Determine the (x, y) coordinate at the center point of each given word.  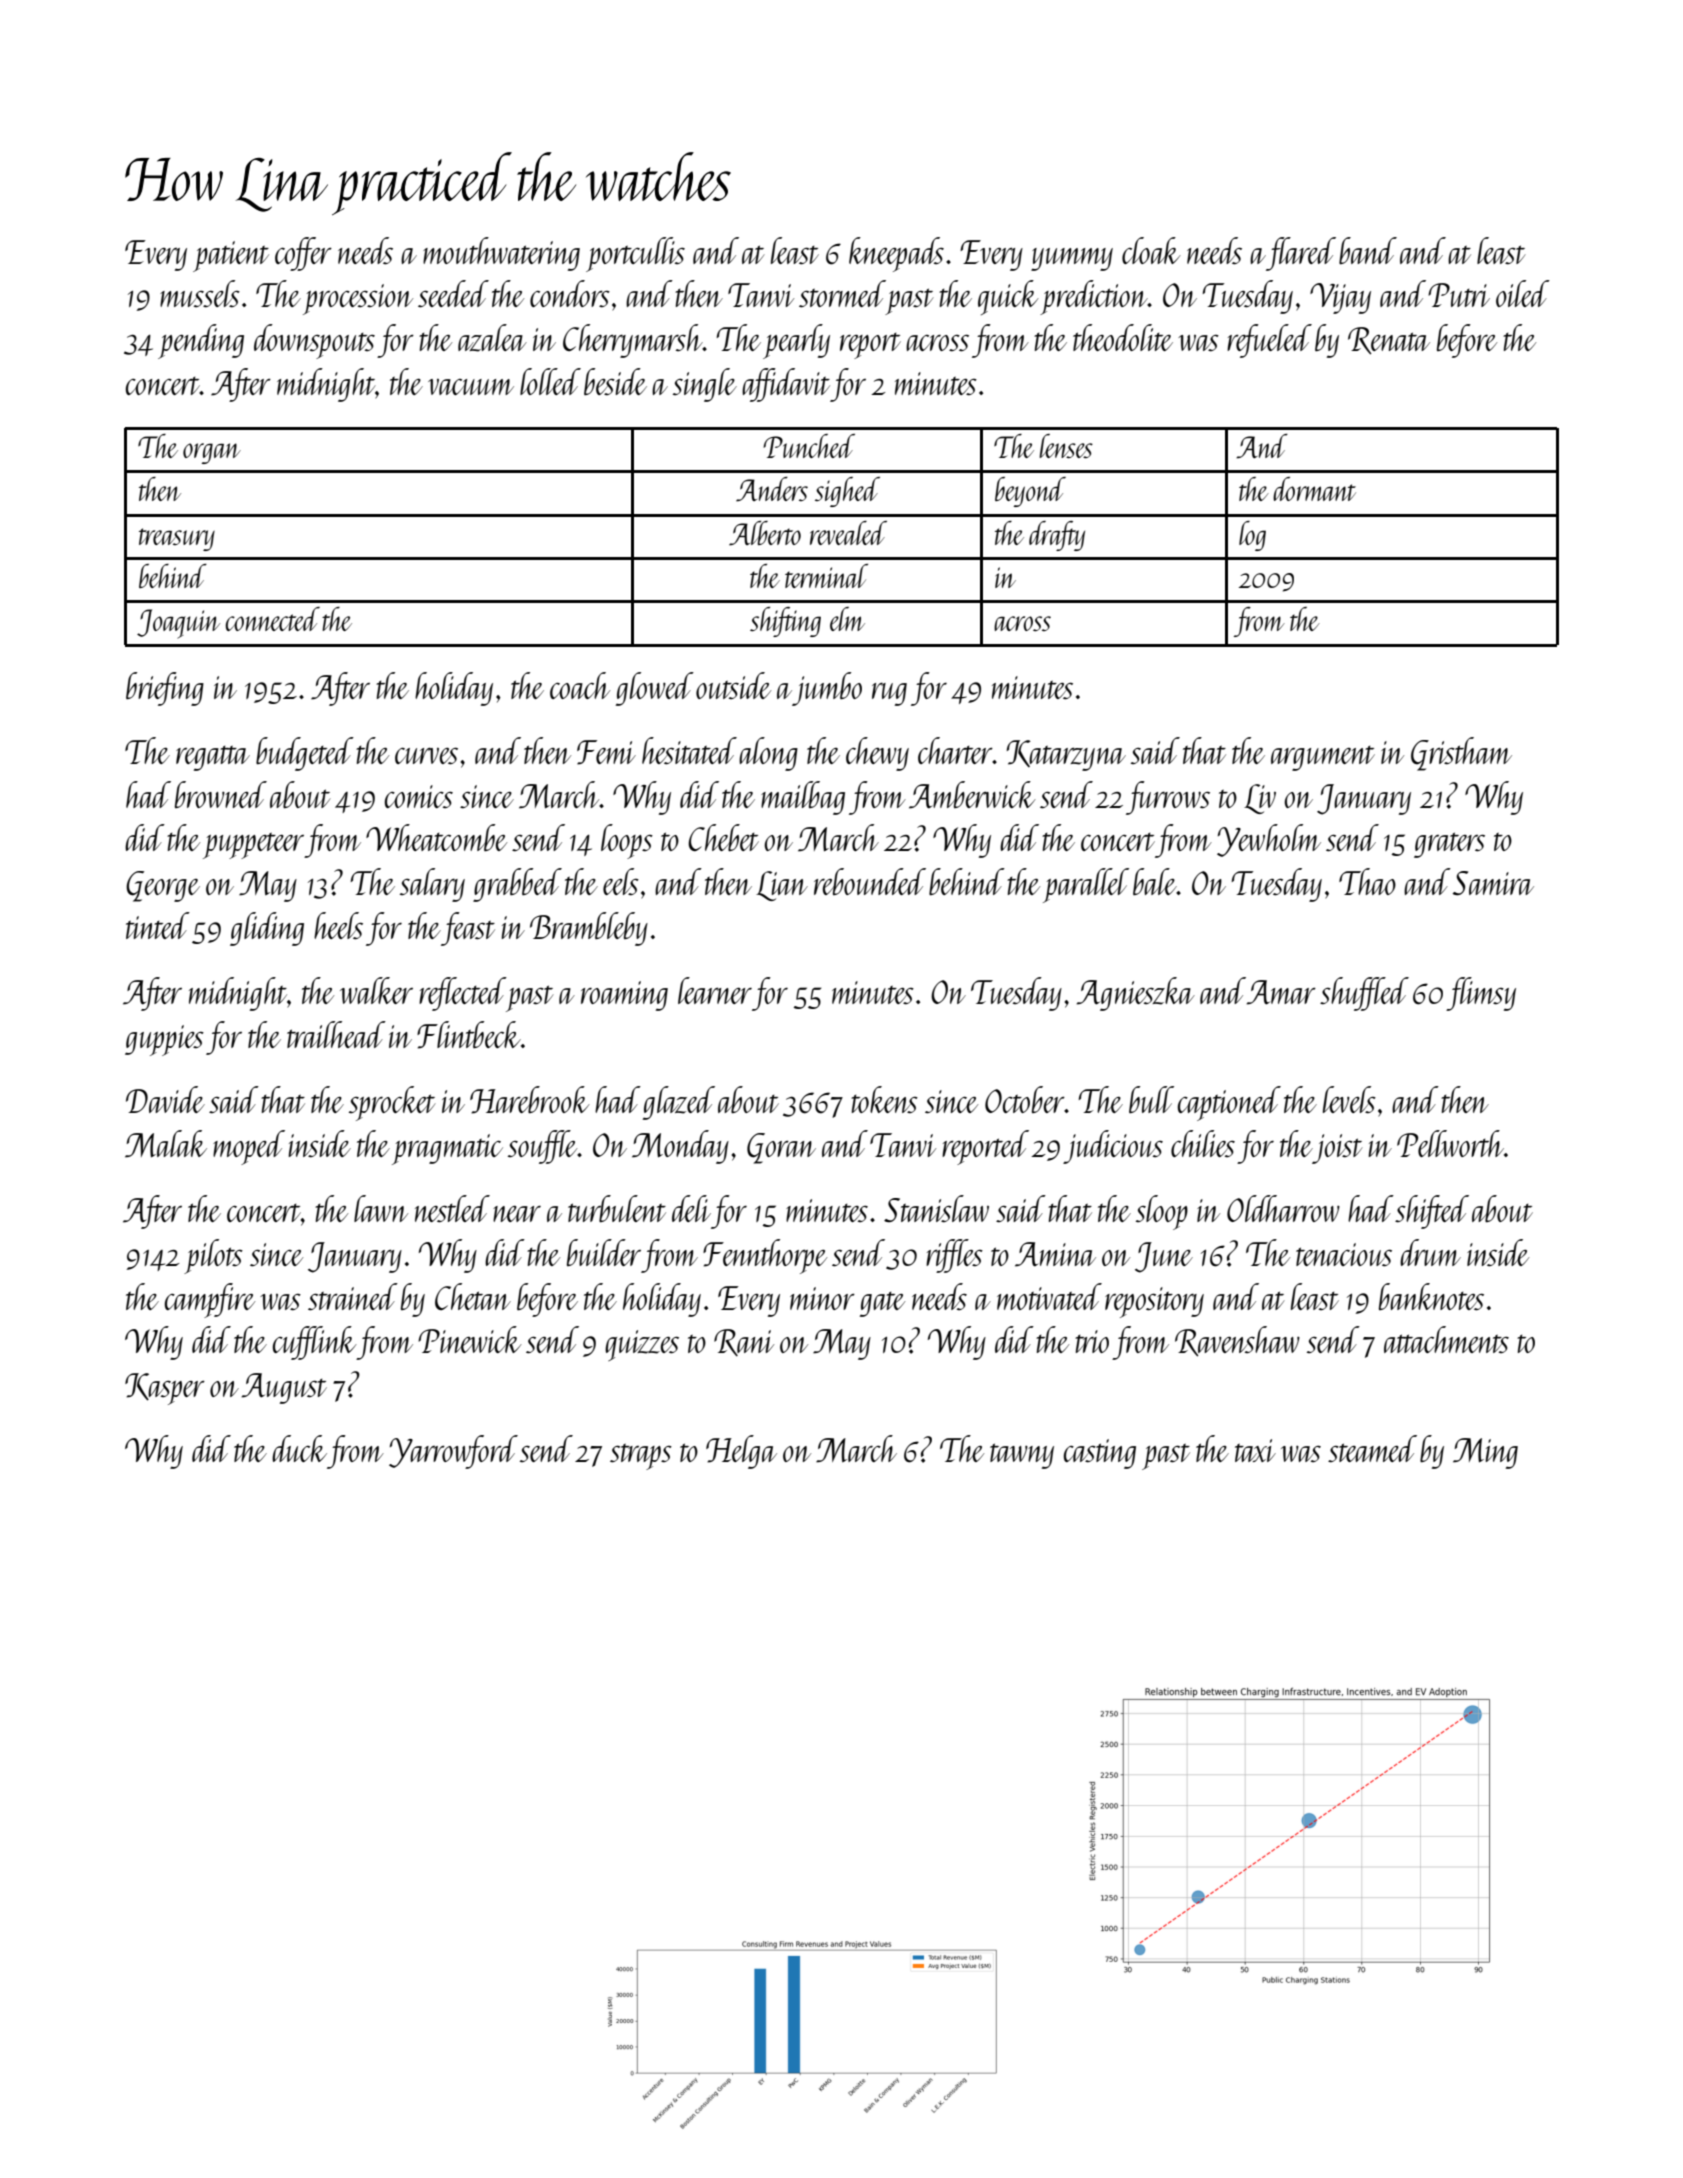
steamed (1372, 1448)
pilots (213, 1256)
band (1368, 251)
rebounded (870, 881)
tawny (1022, 1456)
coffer (303, 254)
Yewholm (1269, 840)
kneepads (896, 254)
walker (376, 990)
